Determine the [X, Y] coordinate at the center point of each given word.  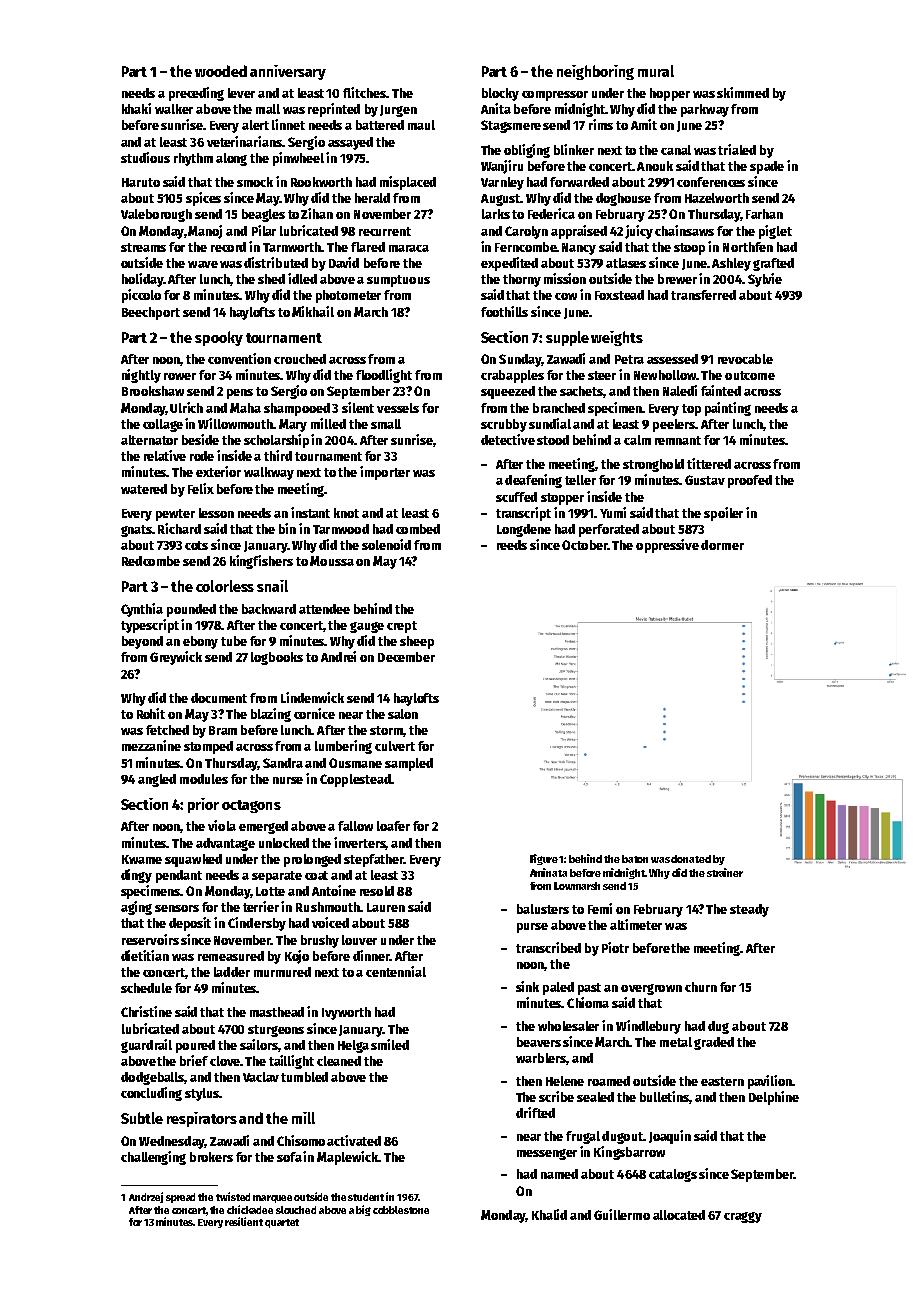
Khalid [549, 1214]
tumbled [304, 1077]
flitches [364, 92]
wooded [221, 71]
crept [402, 627]
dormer [722, 545]
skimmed [743, 92]
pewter [175, 515]
